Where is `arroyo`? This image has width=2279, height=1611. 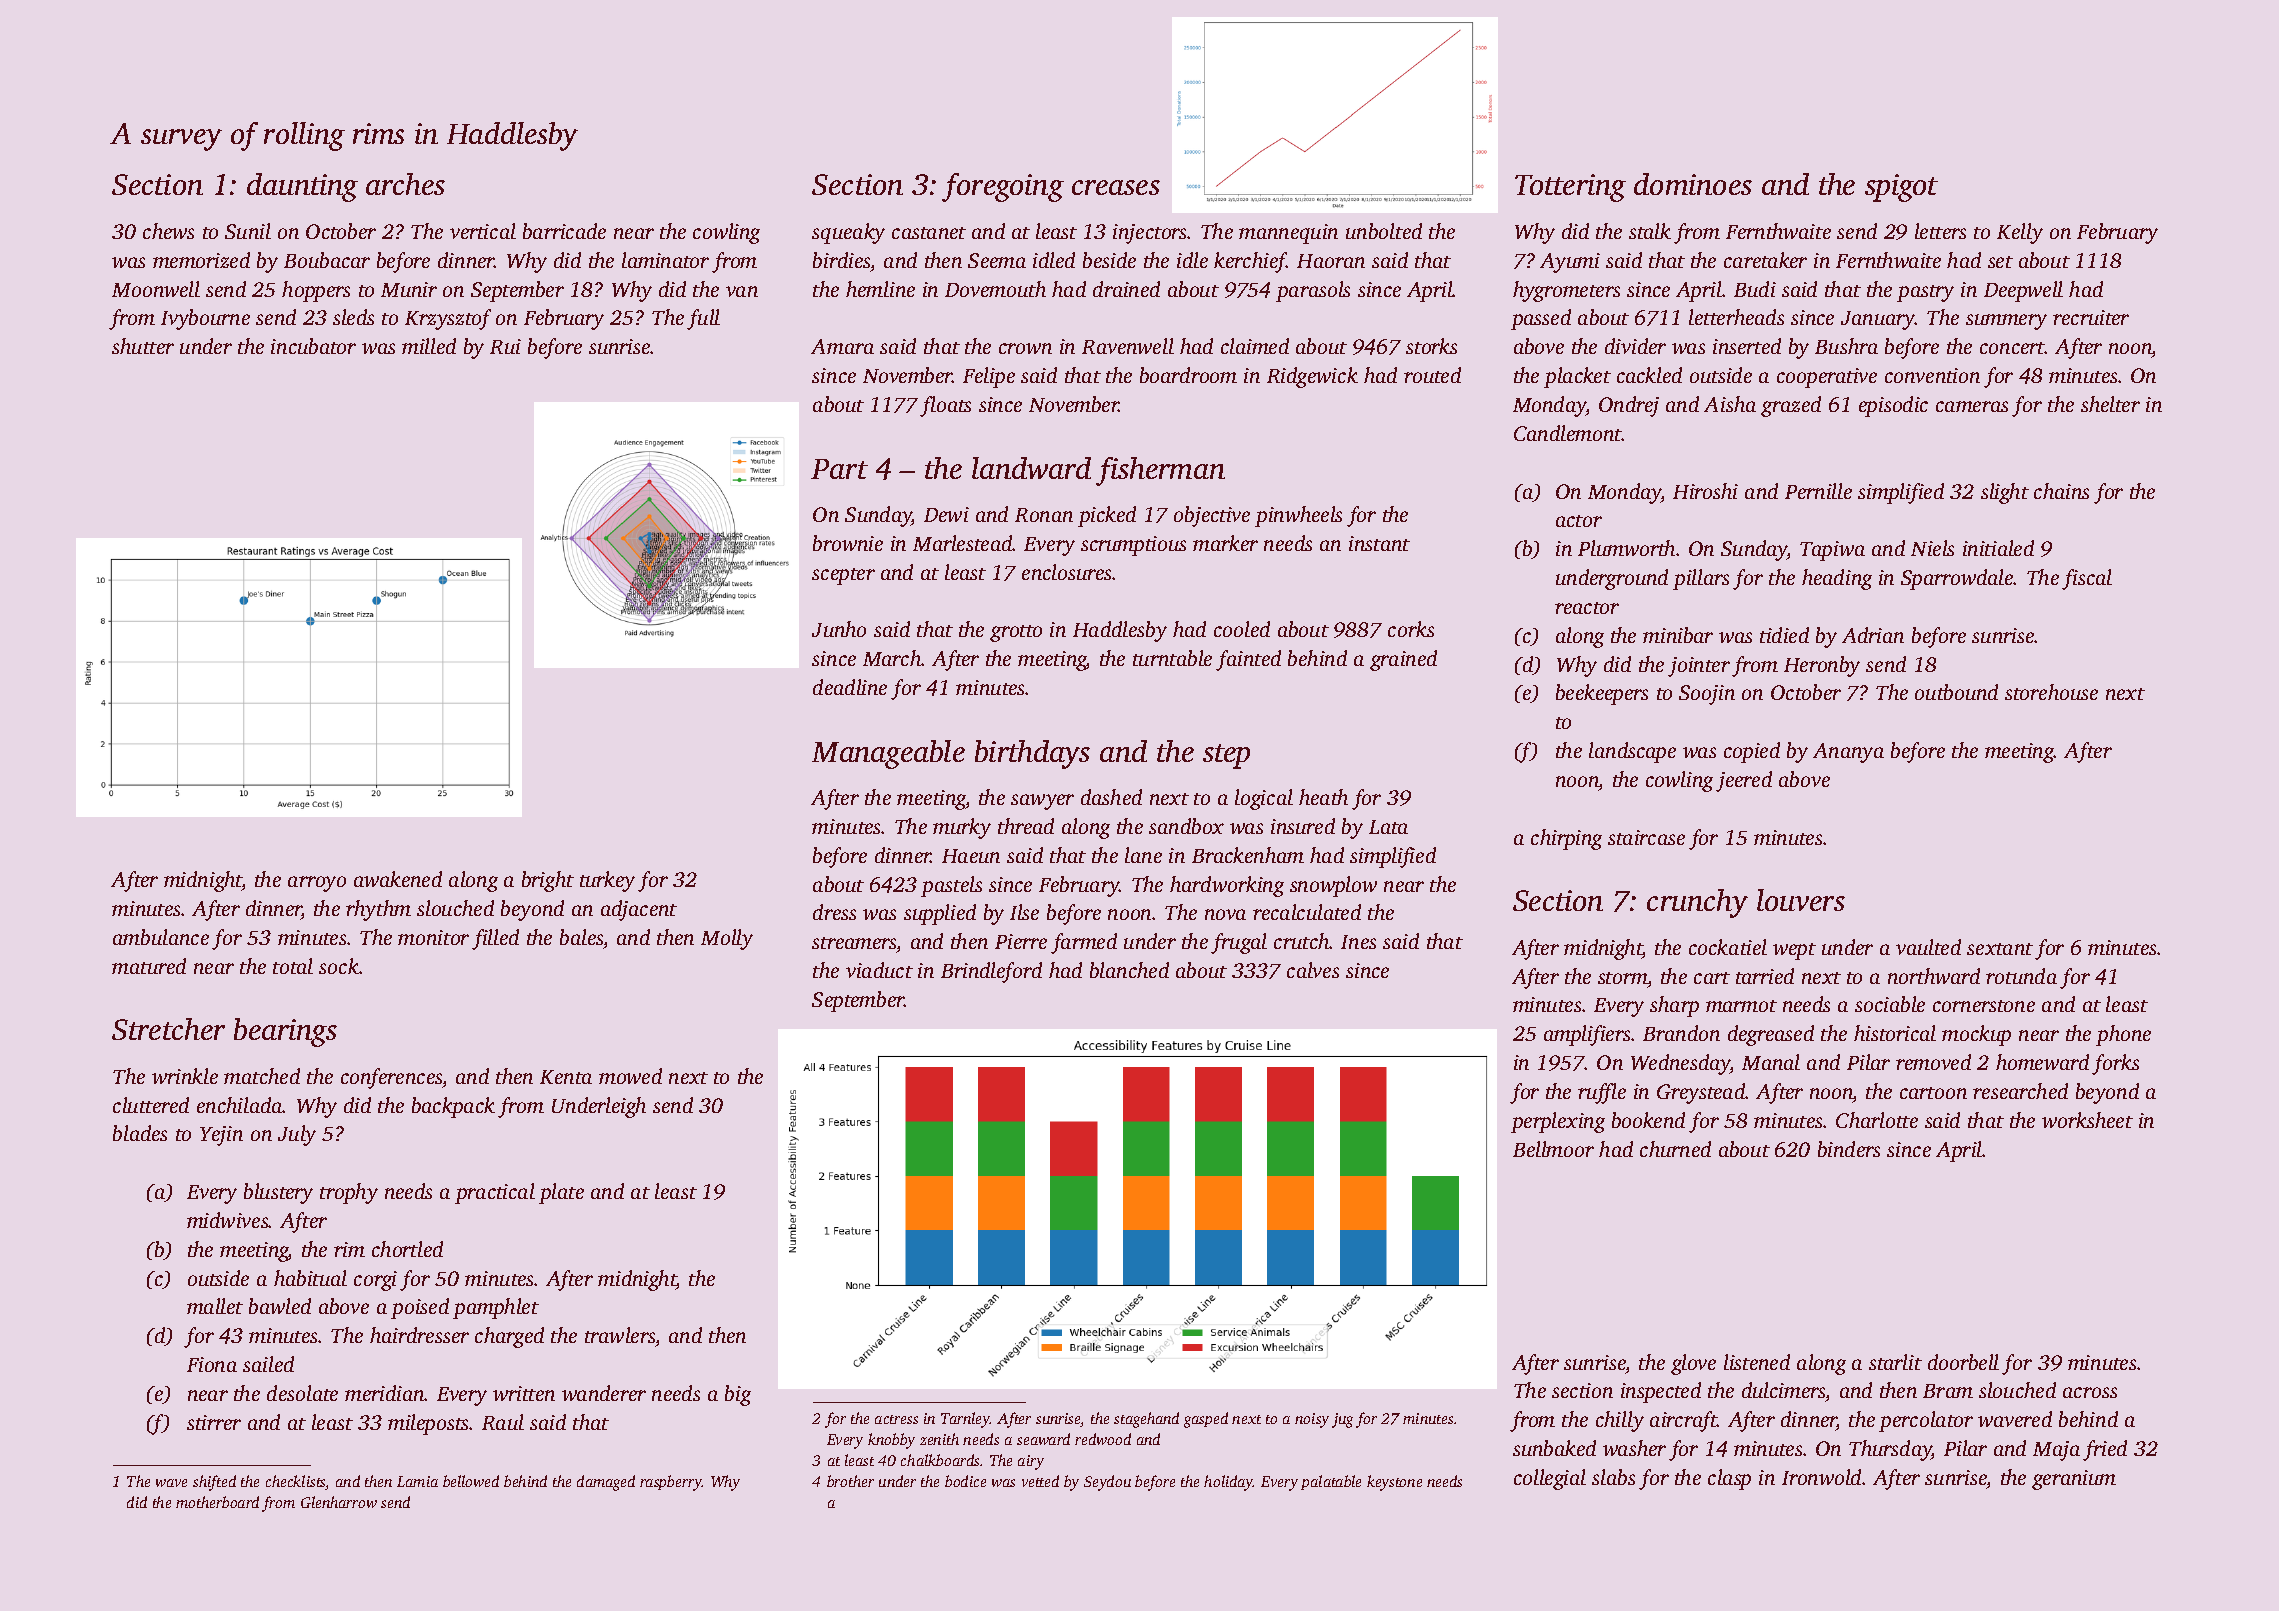
arroyo is located at coordinates (317, 884).
